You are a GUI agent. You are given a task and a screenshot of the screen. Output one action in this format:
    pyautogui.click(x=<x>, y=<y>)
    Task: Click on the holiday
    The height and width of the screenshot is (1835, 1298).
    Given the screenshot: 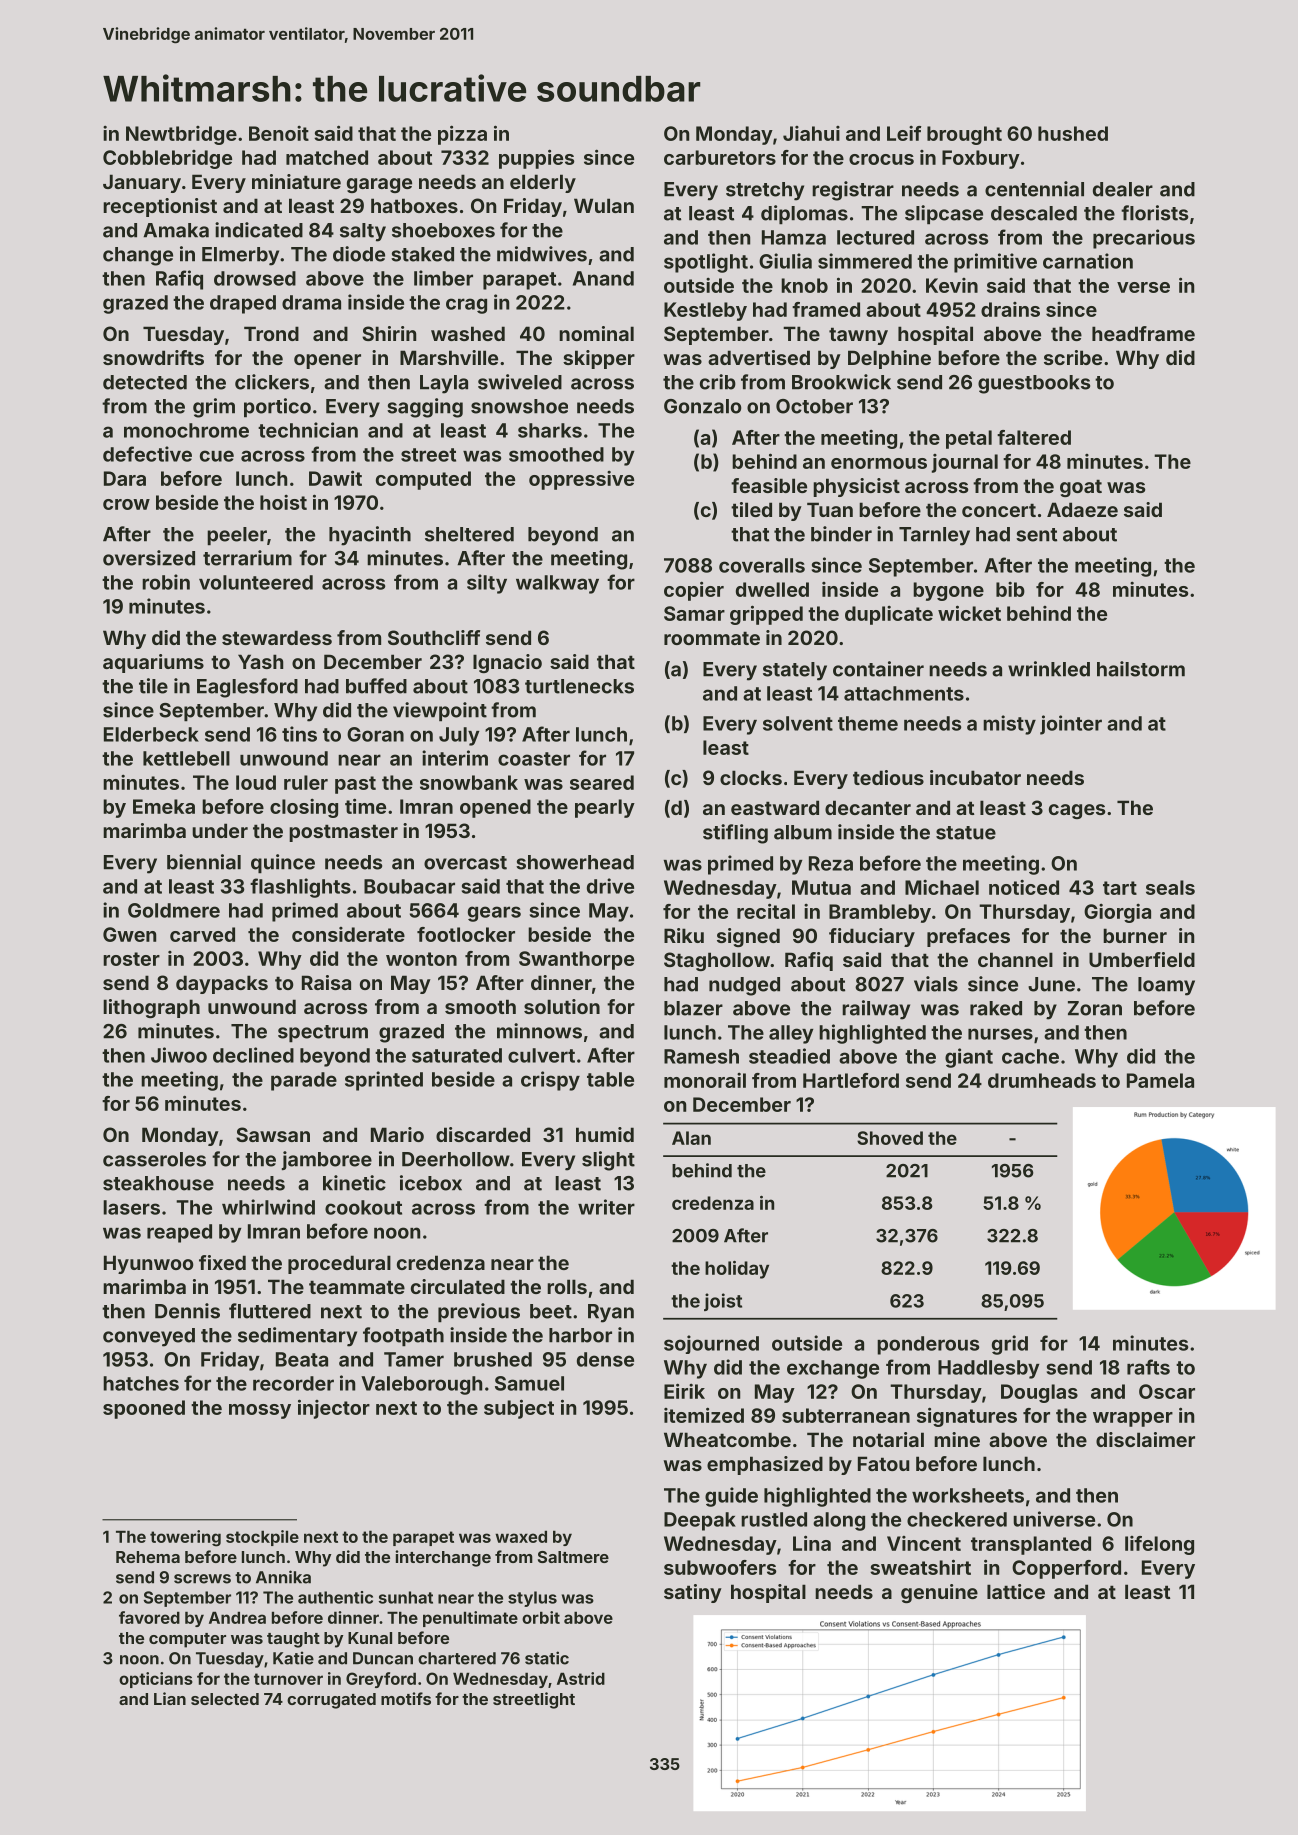 What is the action you would take?
    pyautogui.click(x=737, y=1270)
